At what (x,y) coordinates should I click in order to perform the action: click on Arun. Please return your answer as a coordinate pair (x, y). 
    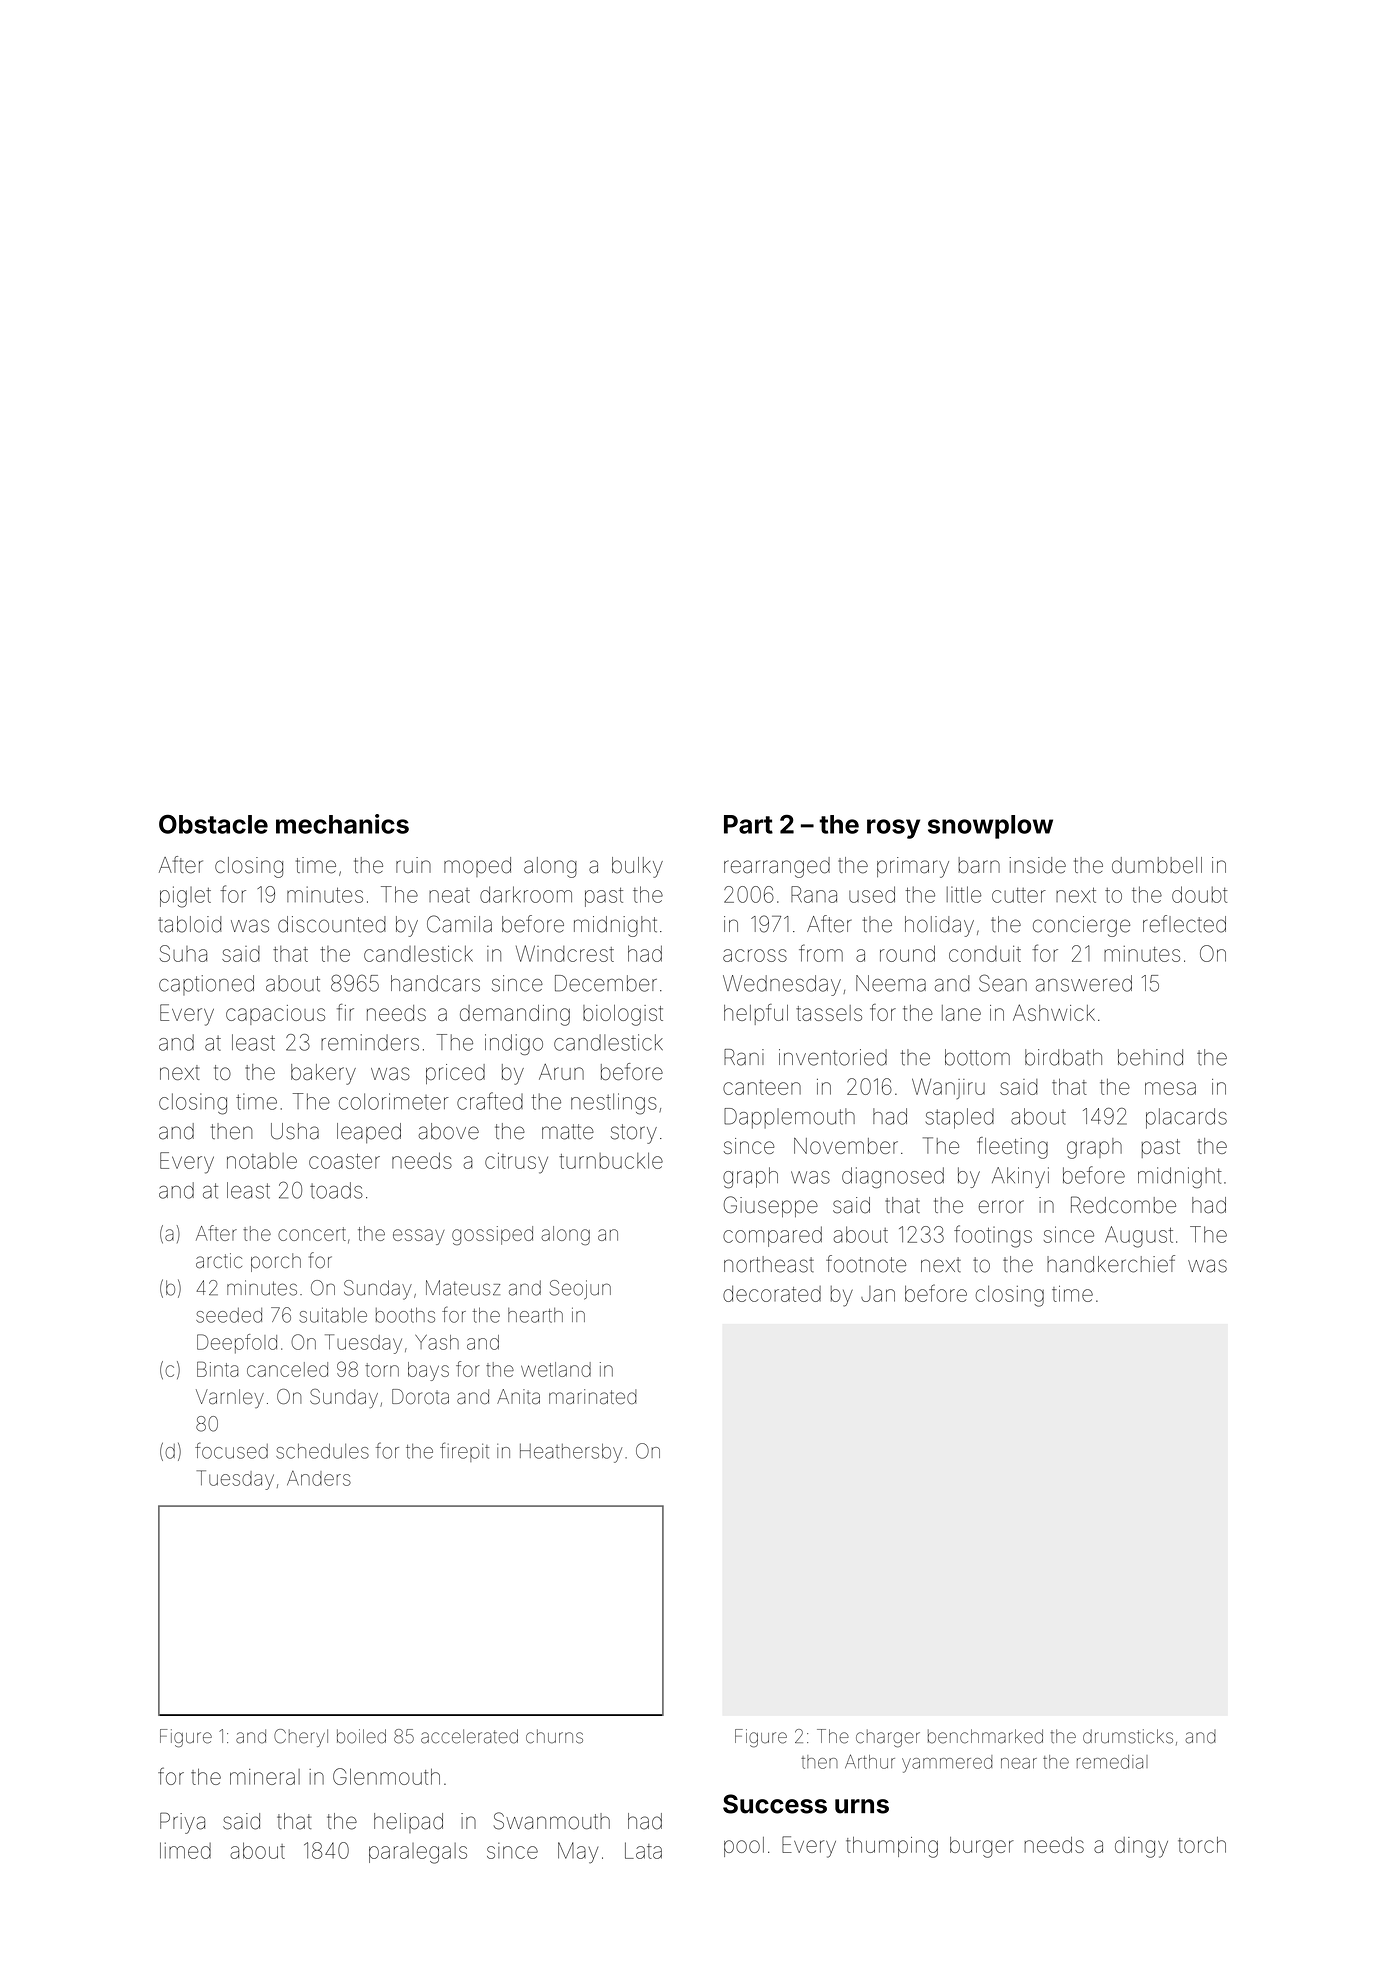
    Looking at the image, I should click on (561, 1072).
